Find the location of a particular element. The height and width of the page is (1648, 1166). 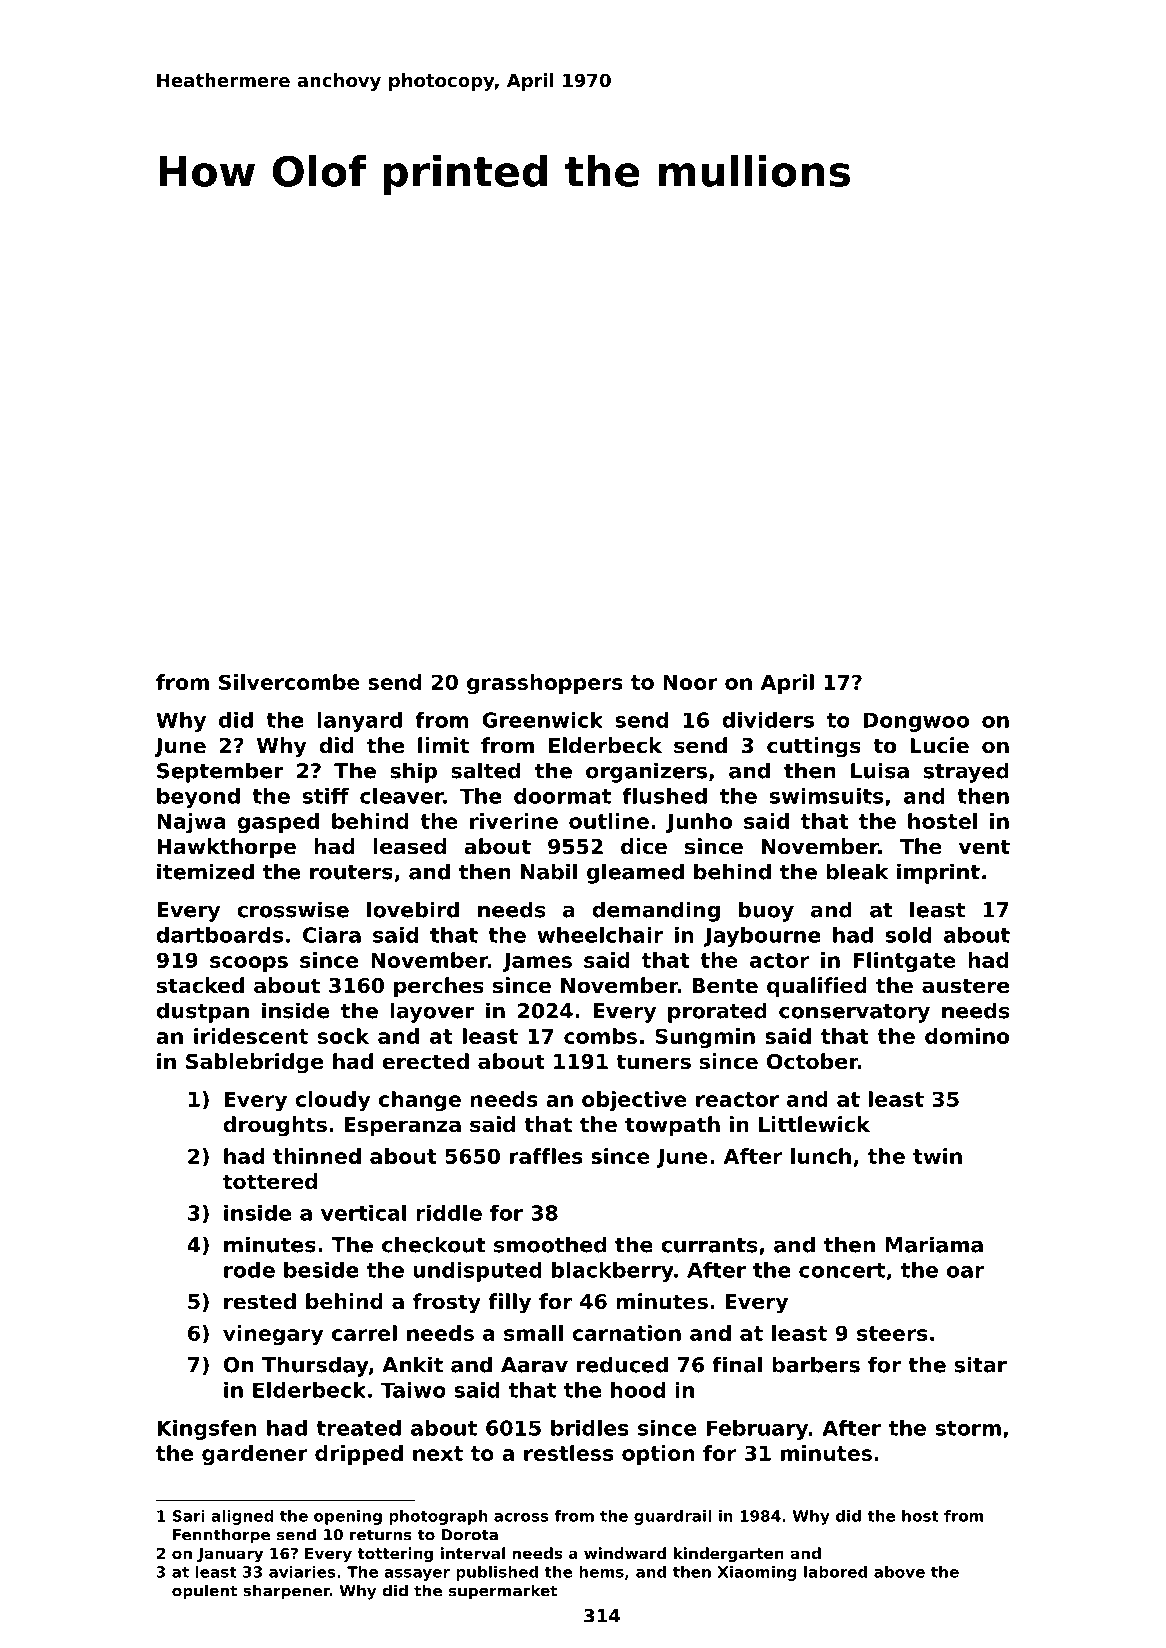

organizers is located at coordinates (646, 772).
